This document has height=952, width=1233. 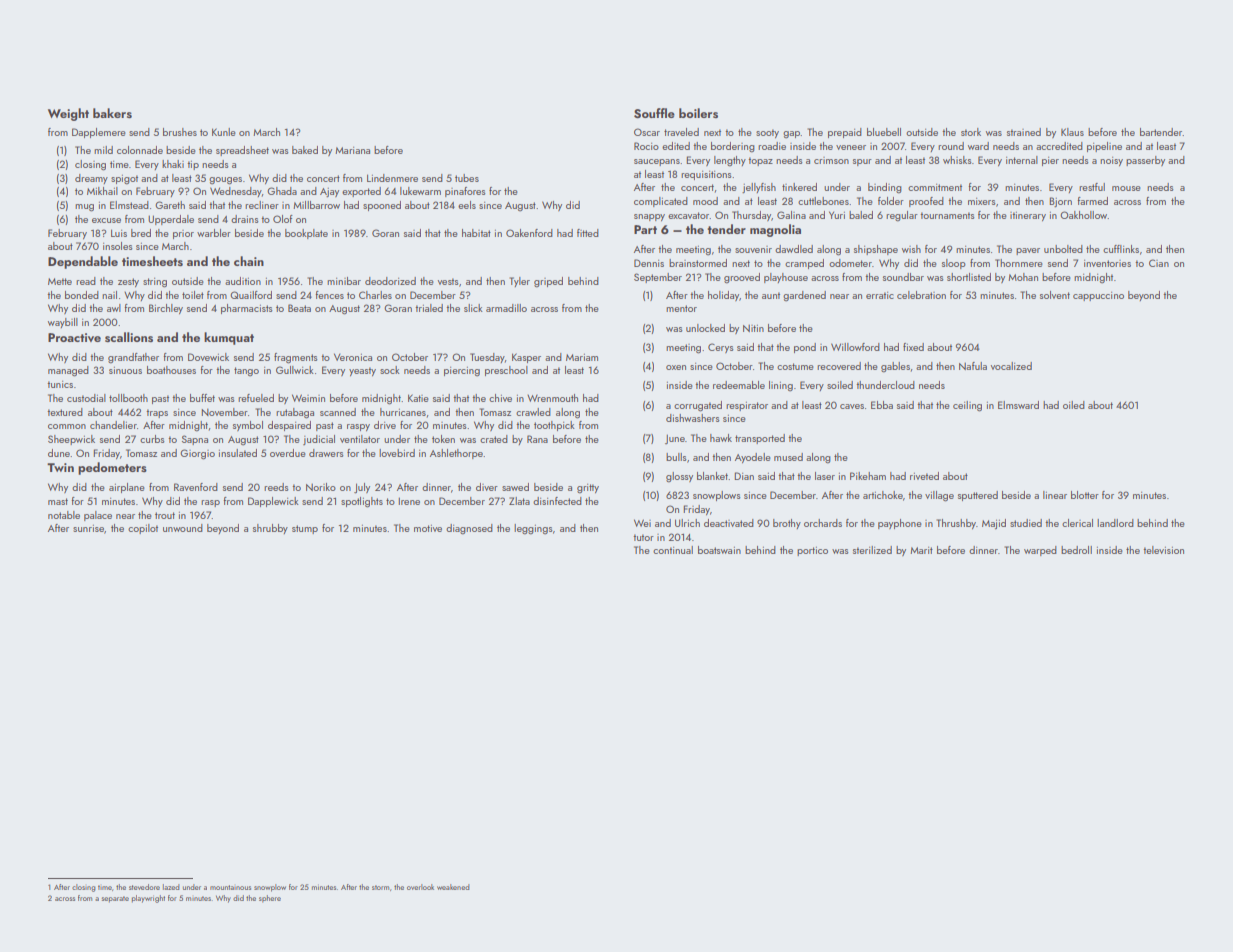 I want to click on folder, so click(x=891, y=201).
